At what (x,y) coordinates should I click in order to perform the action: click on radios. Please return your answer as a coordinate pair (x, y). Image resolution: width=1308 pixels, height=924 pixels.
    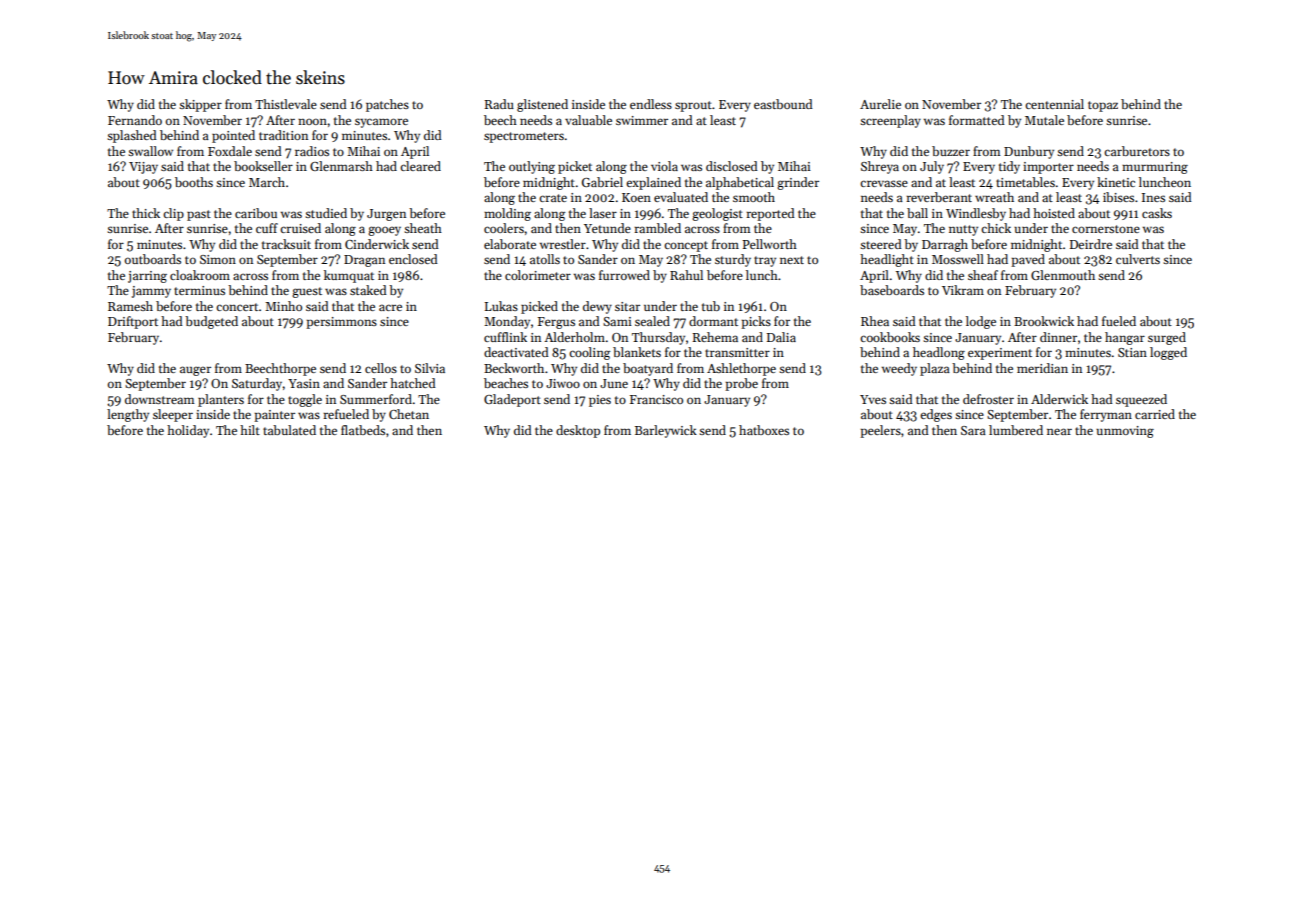
    Looking at the image, I should click on (312, 151).
